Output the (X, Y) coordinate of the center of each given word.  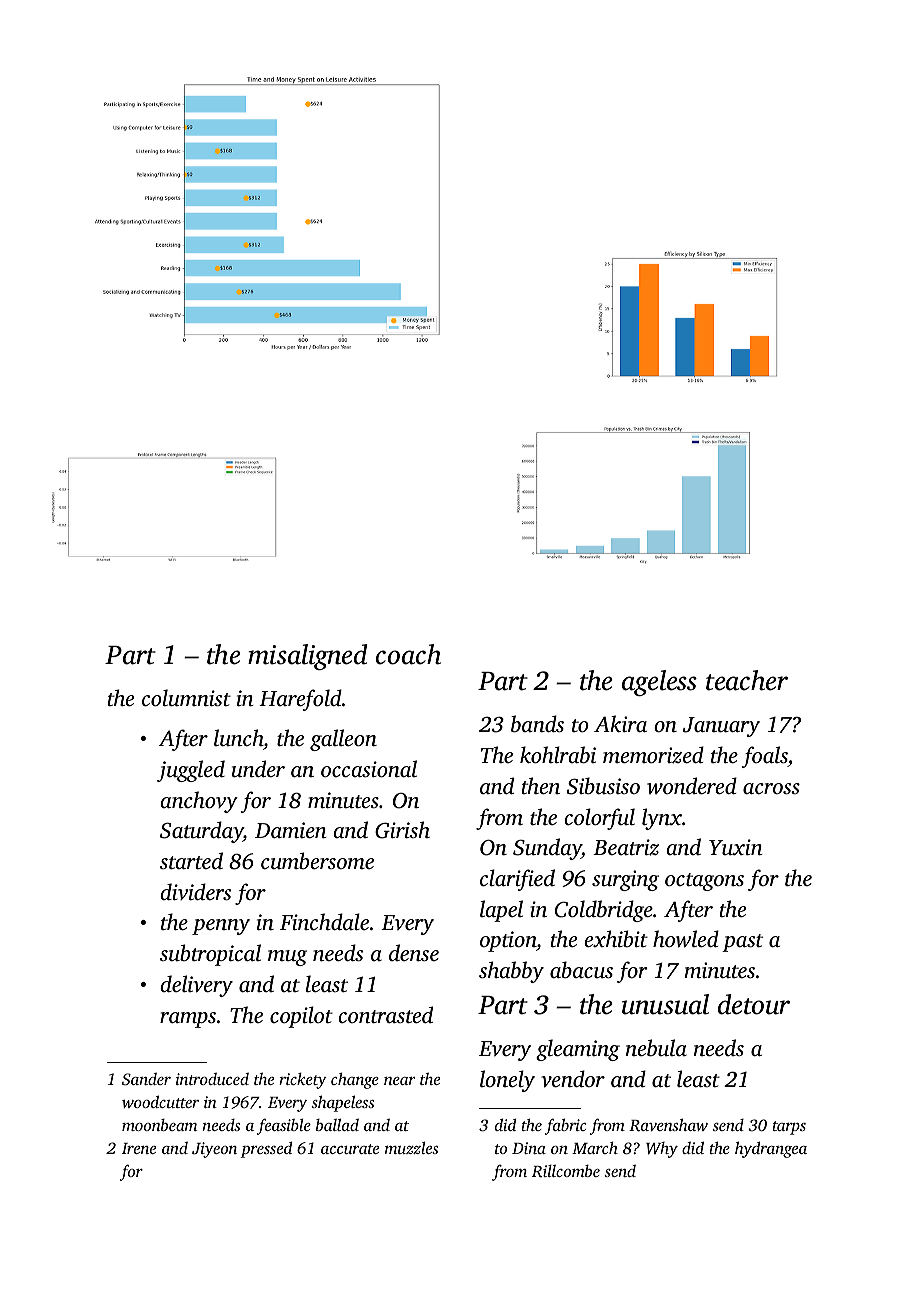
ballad (337, 1124)
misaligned (308, 657)
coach (408, 654)
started (191, 860)
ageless (659, 683)
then (541, 785)
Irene (139, 1148)
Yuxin (736, 847)
